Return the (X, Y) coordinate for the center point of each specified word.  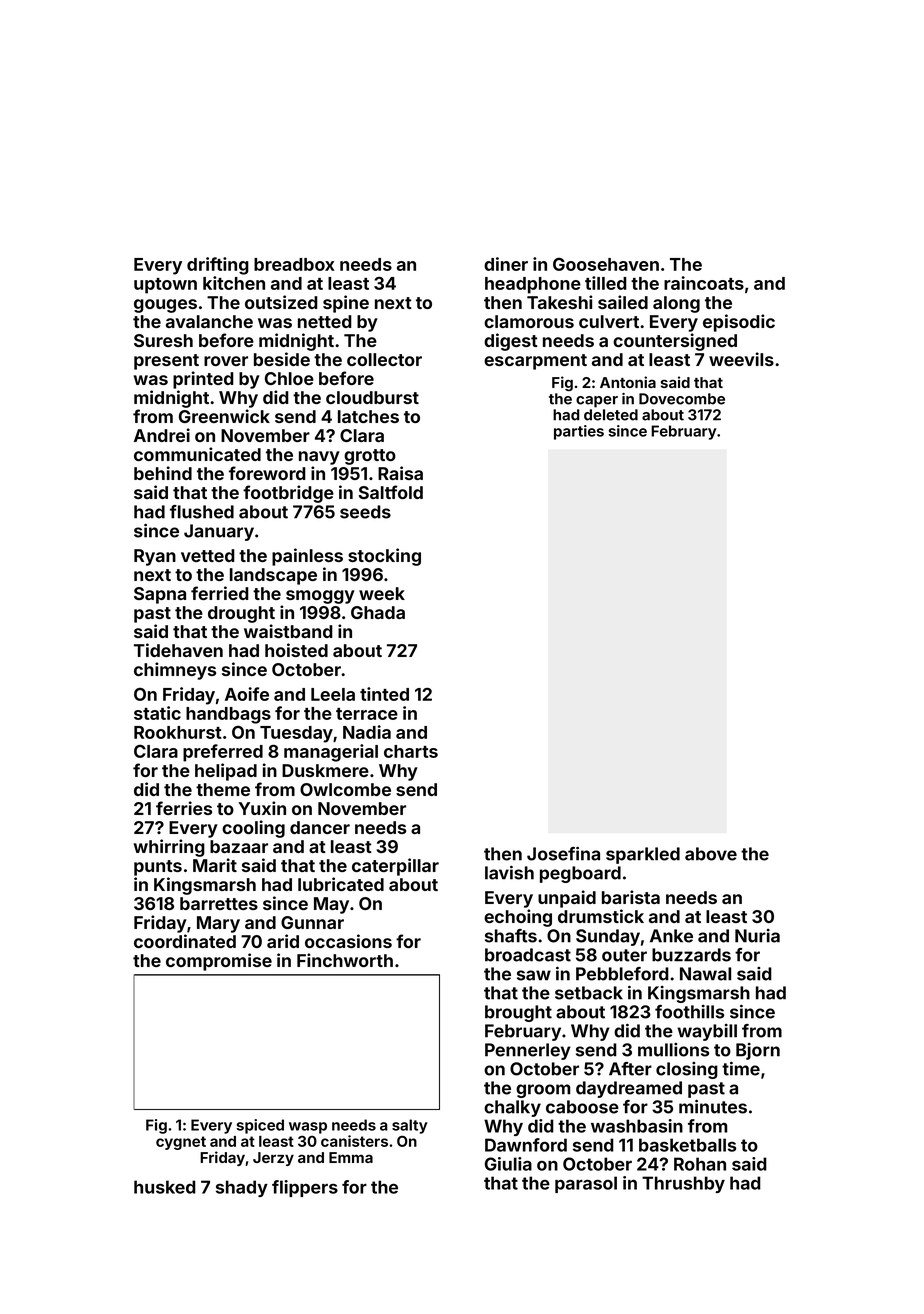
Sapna (160, 595)
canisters (354, 1141)
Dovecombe (682, 399)
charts (411, 751)
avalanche (209, 321)
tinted (384, 694)
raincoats (704, 283)
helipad (226, 772)
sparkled (643, 855)
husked (165, 1187)
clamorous (529, 321)
